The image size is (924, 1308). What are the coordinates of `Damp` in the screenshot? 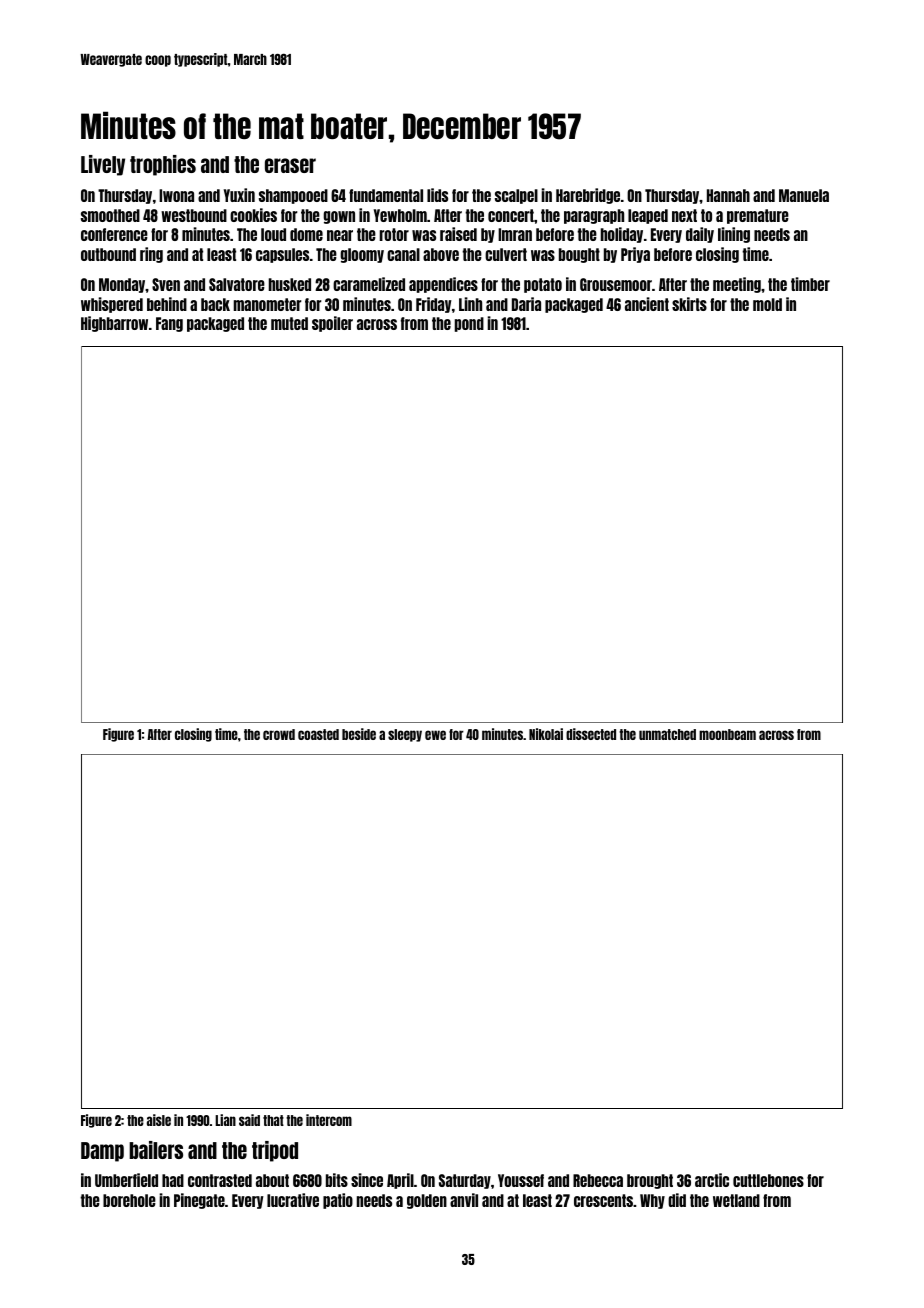 It's located at (102, 1152).
